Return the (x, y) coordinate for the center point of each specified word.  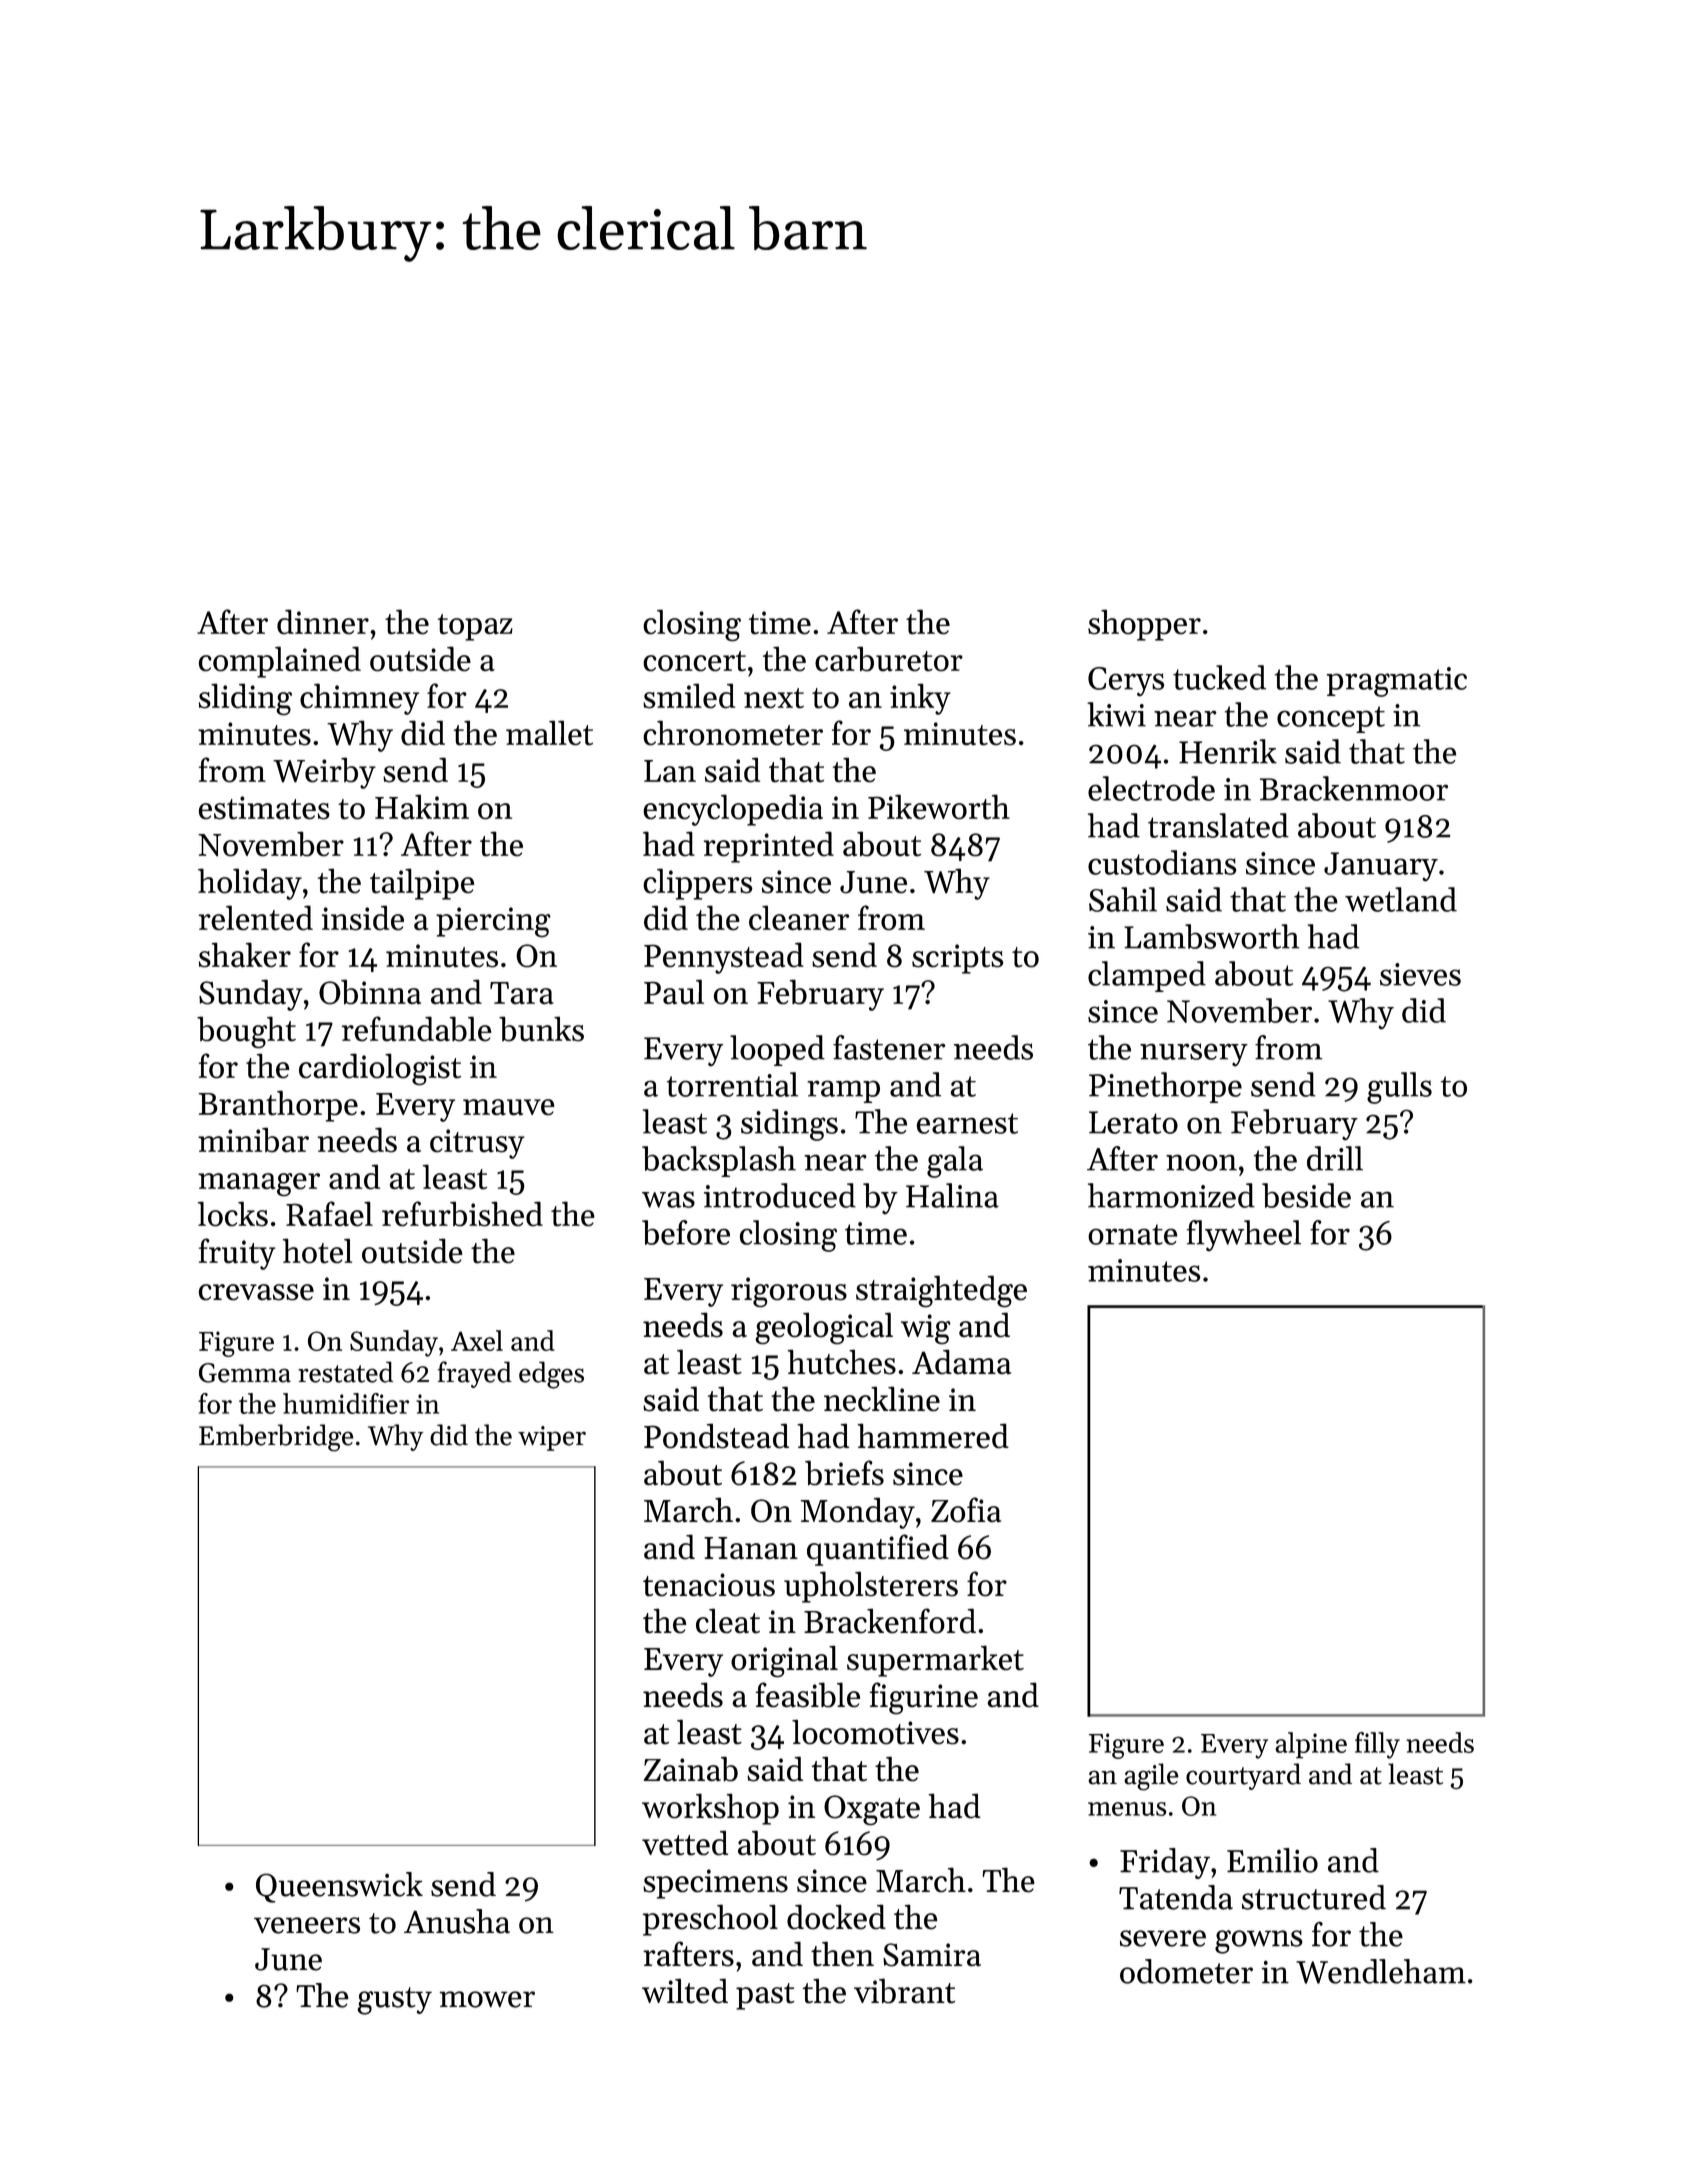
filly (1377, 1745)
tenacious (709, 1585)
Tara (522, 993)
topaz (475, 627)
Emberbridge (276, 1438)
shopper (1144, 625)
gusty (394, 2001)
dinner (323, 621)
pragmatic (1397, 682)
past (765, 1996)
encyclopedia (733, 810)
